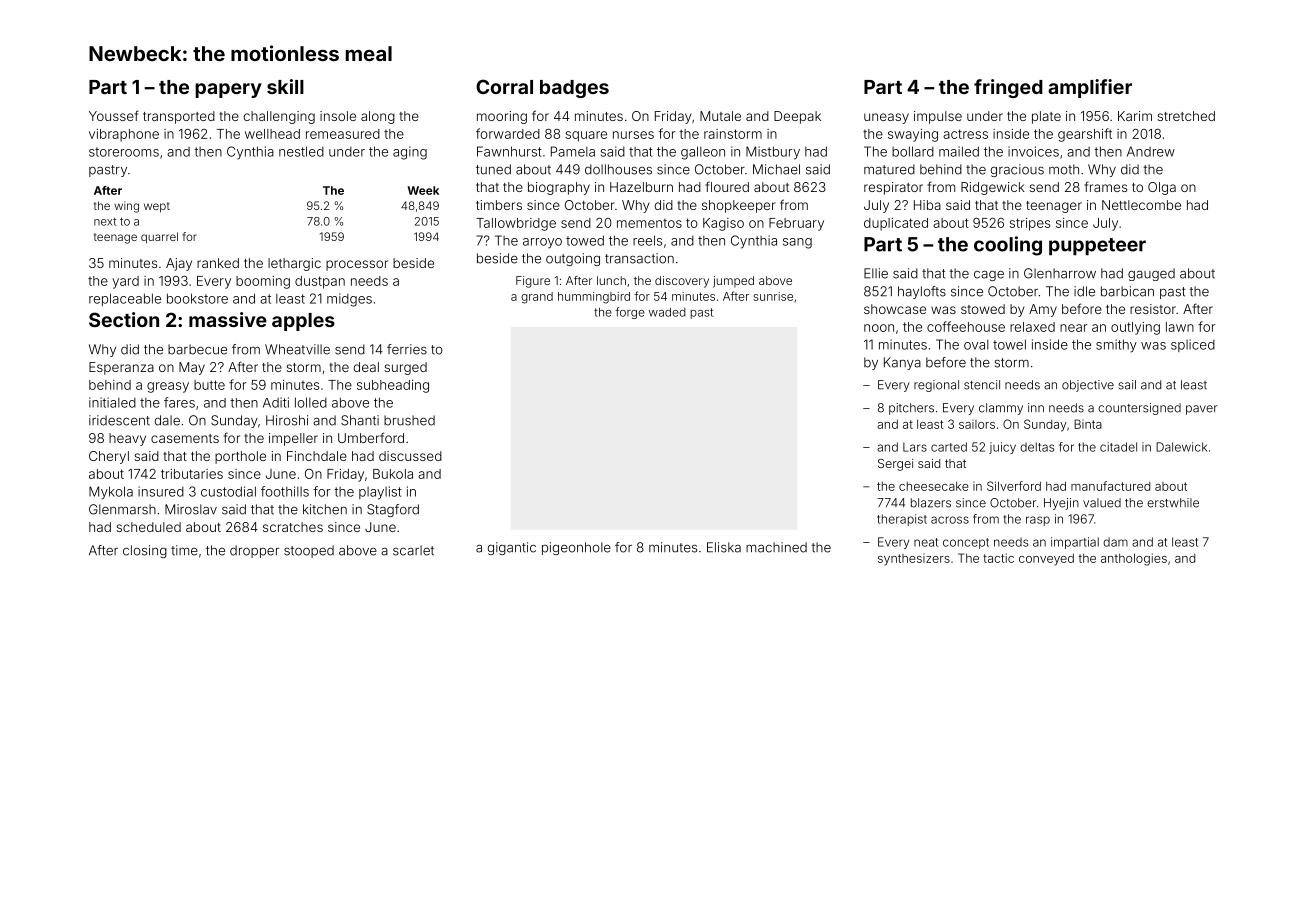 The height and width of the screenshot is (924, 1308). Describe the element at coordinates (727, 186) in the screenshot. I see `floured` at that location.
